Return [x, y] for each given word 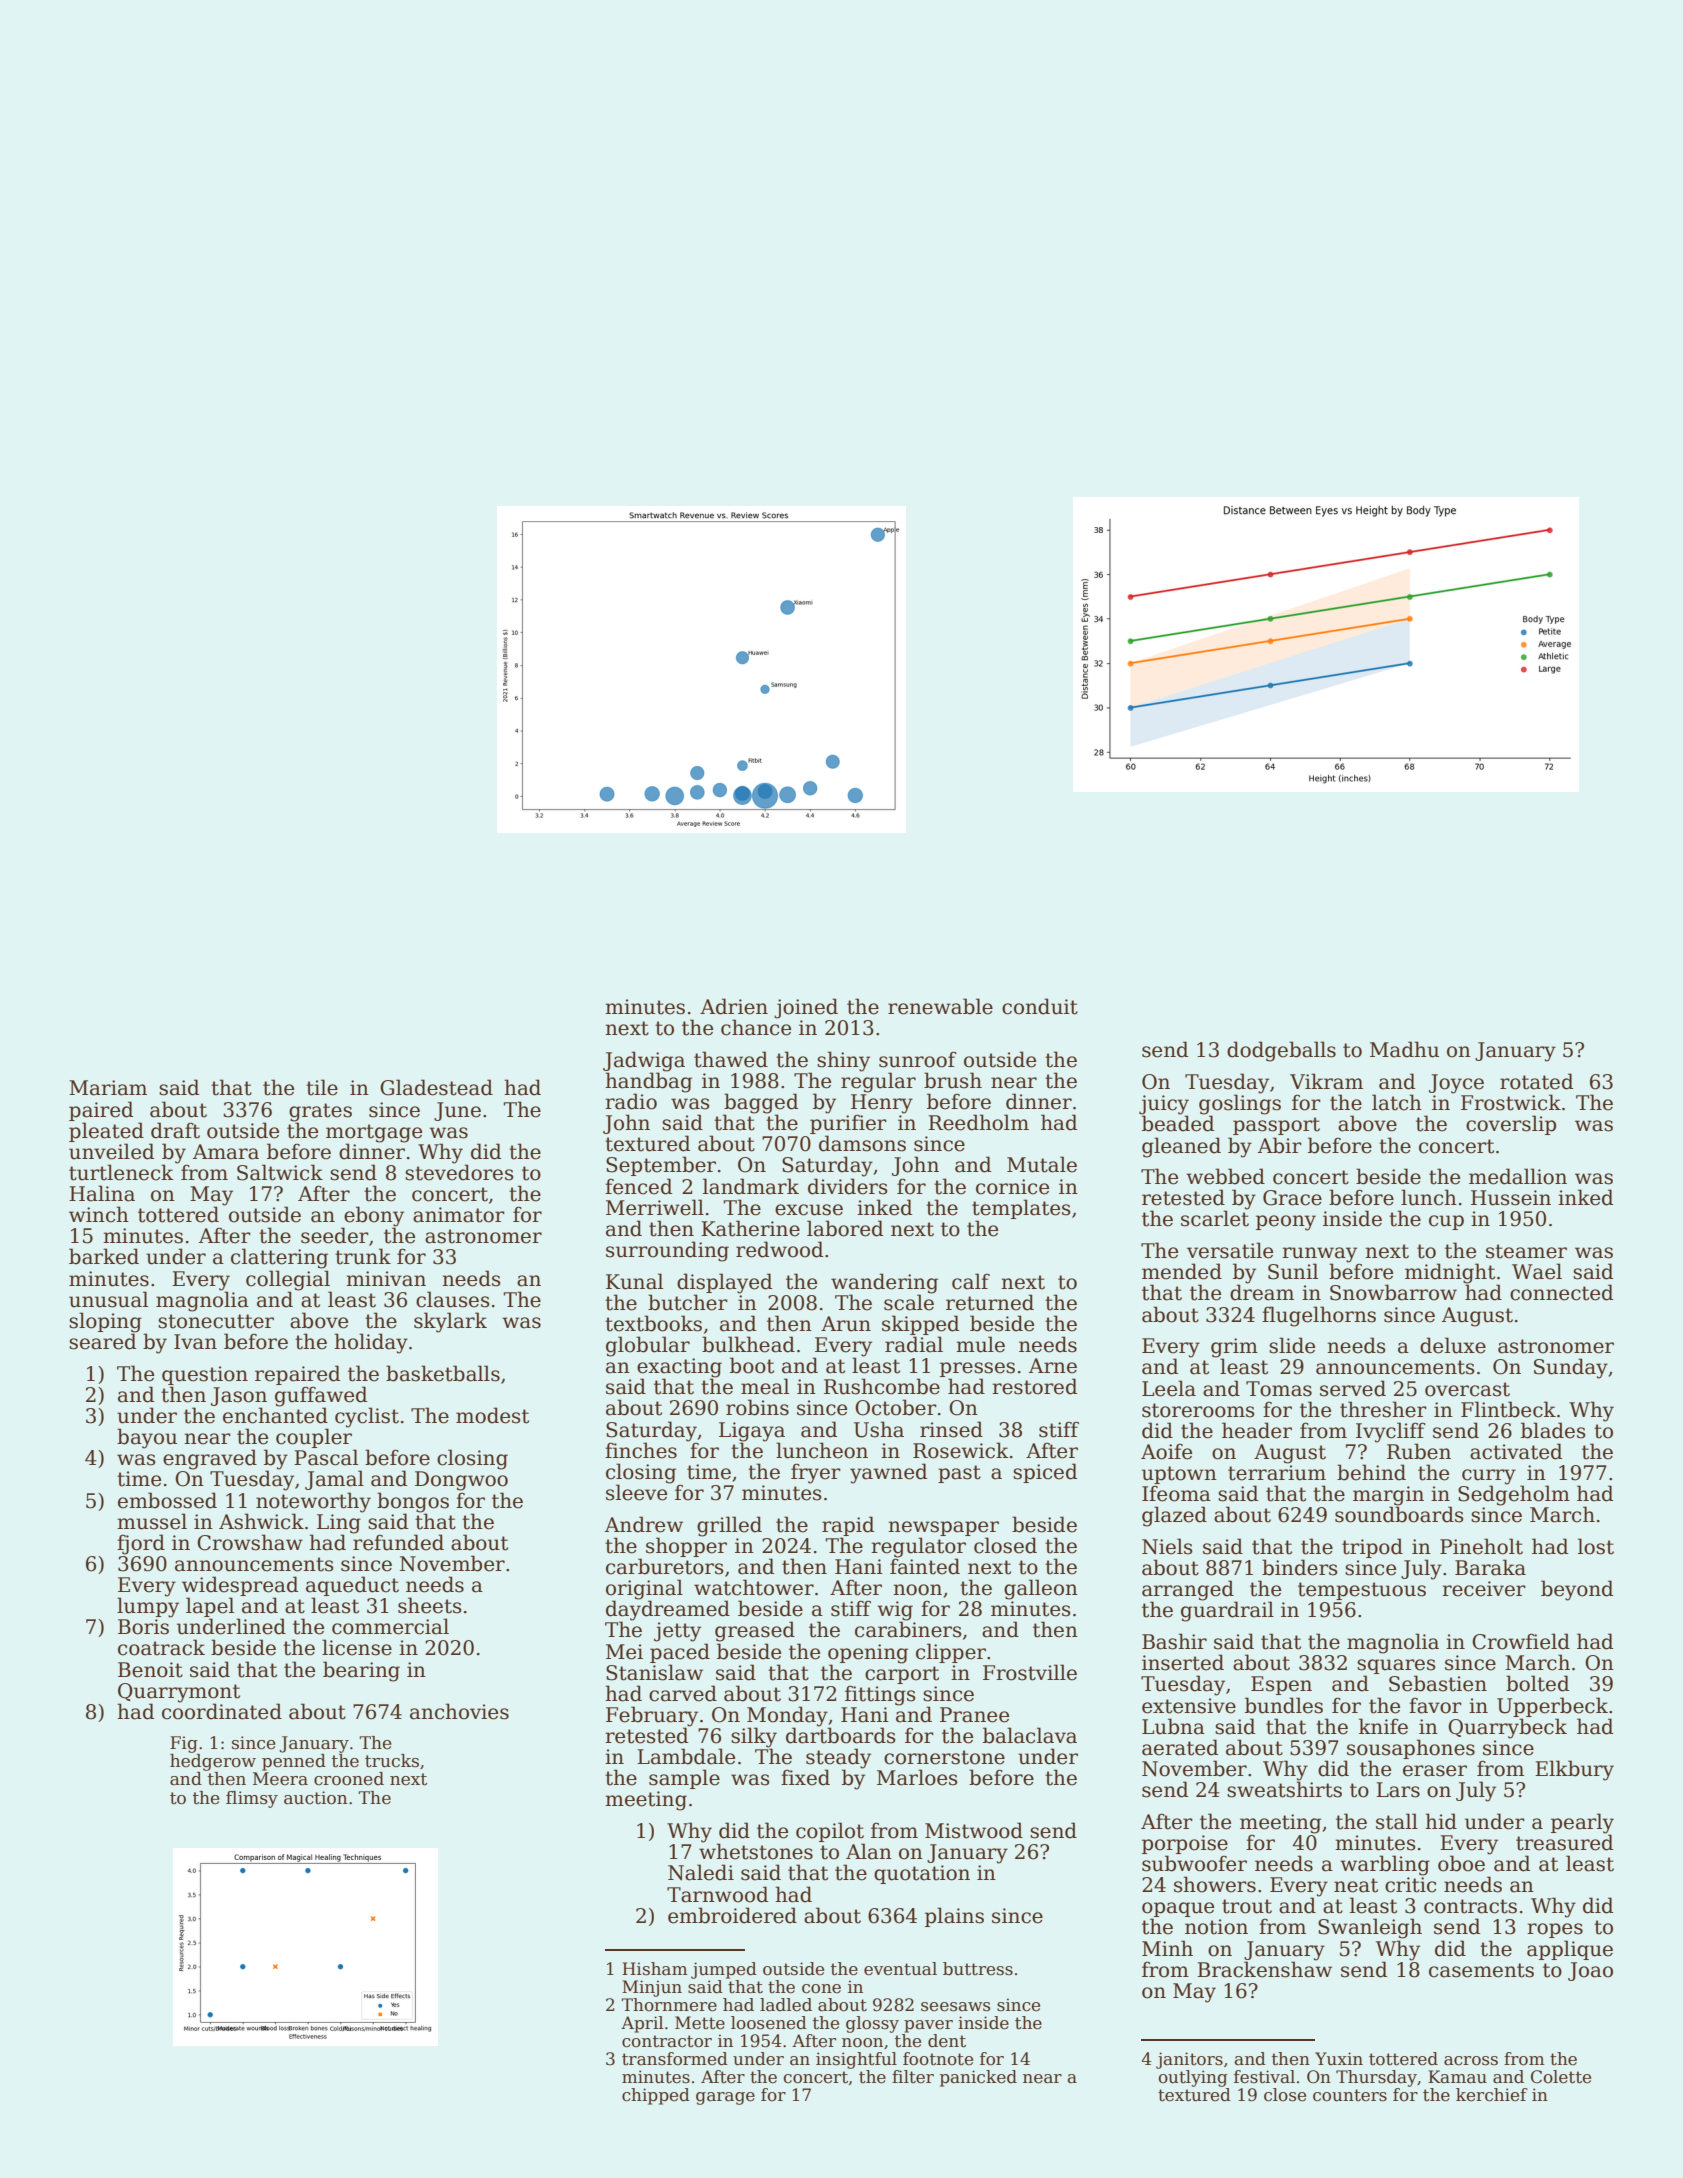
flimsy [252, 1799]
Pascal [326, 1457]
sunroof [918, 1059]
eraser [1435, 1771]
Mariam [108, 1088]
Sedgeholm [1514, 1495]
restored [1035, 1386]
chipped [656, 2096]
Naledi [701, 1872]
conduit [1040, 1006]
